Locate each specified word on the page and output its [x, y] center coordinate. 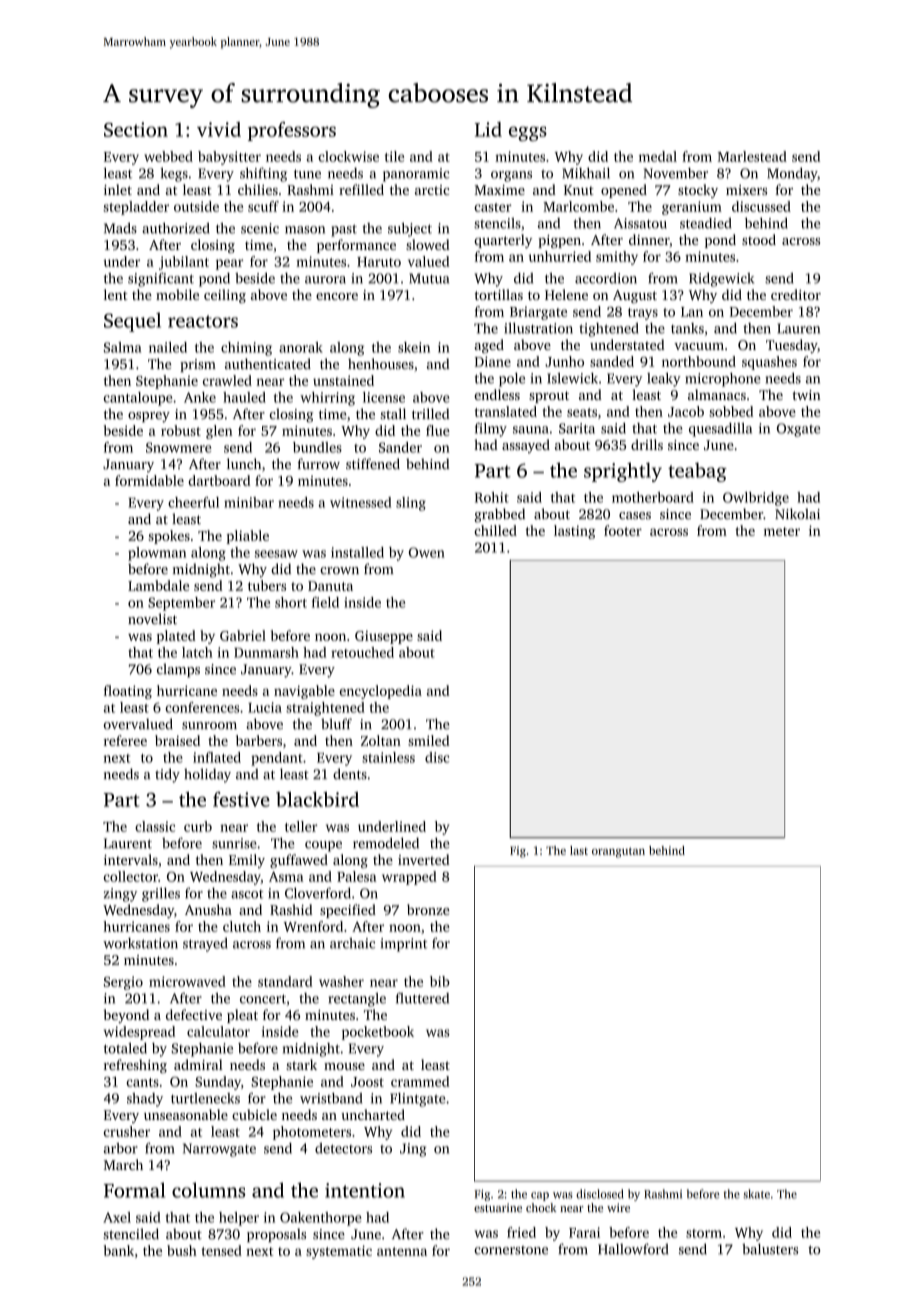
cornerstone [511, 1250]
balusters [770, 1249]
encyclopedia [381, 692]
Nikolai [797, 514]
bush [182, 1250]
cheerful [193, 502]
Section [136, 129]
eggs [528, 133]
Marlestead [752, 156]
